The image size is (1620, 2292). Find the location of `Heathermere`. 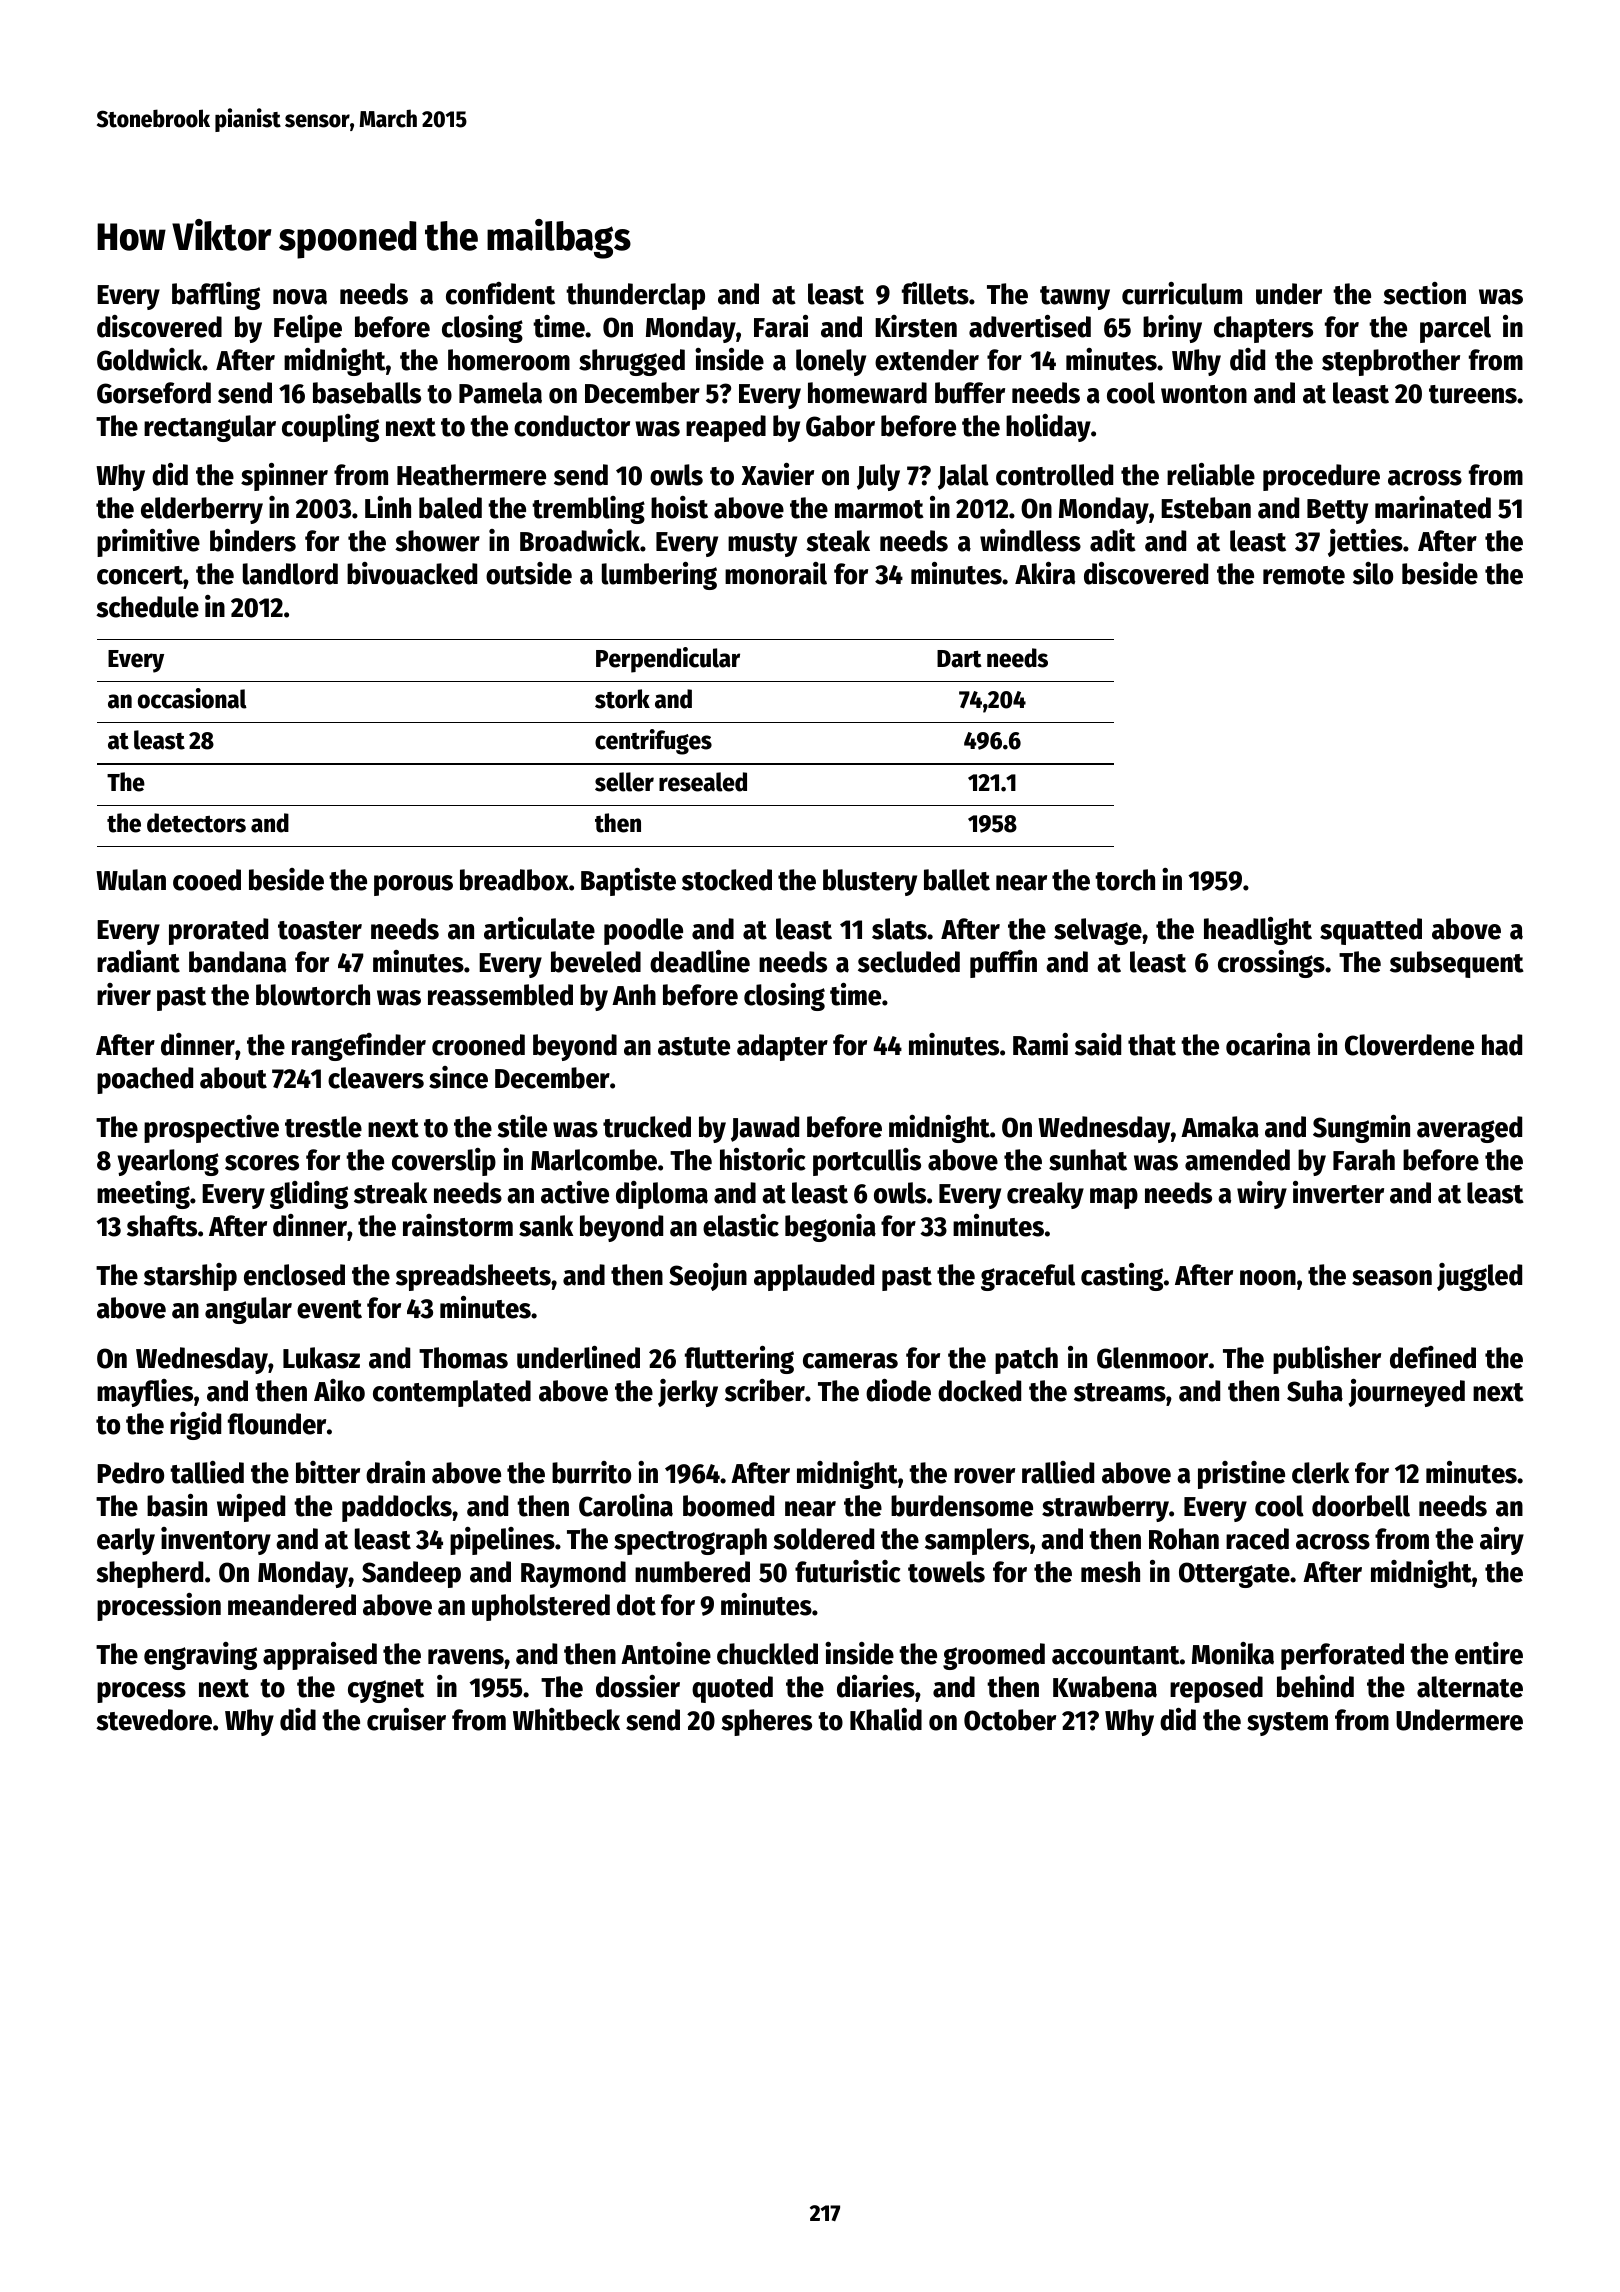

Heathermere is located at coordinates (471, 475).
